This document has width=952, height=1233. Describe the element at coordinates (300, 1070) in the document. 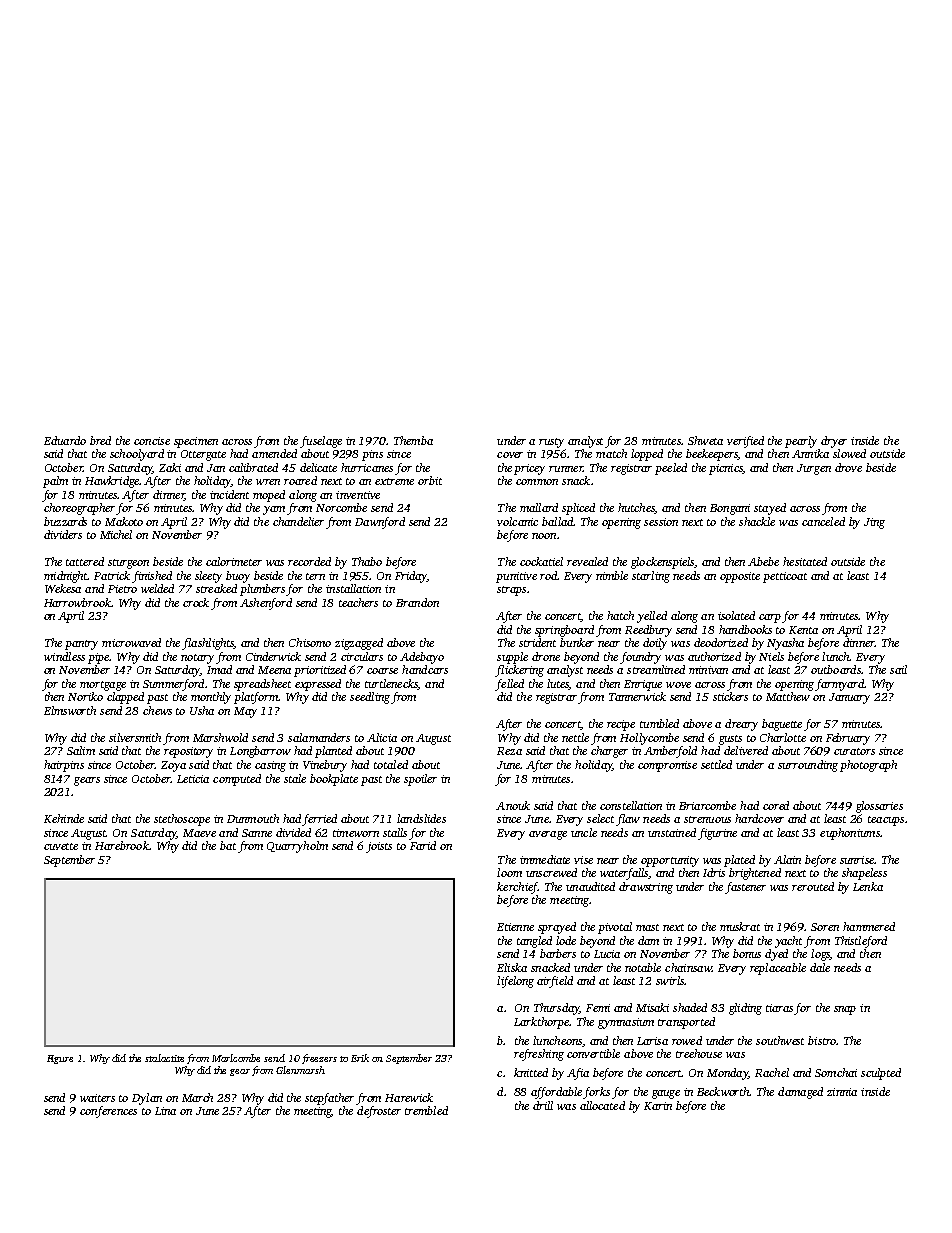

I see `Glenmarsh` at that location.
